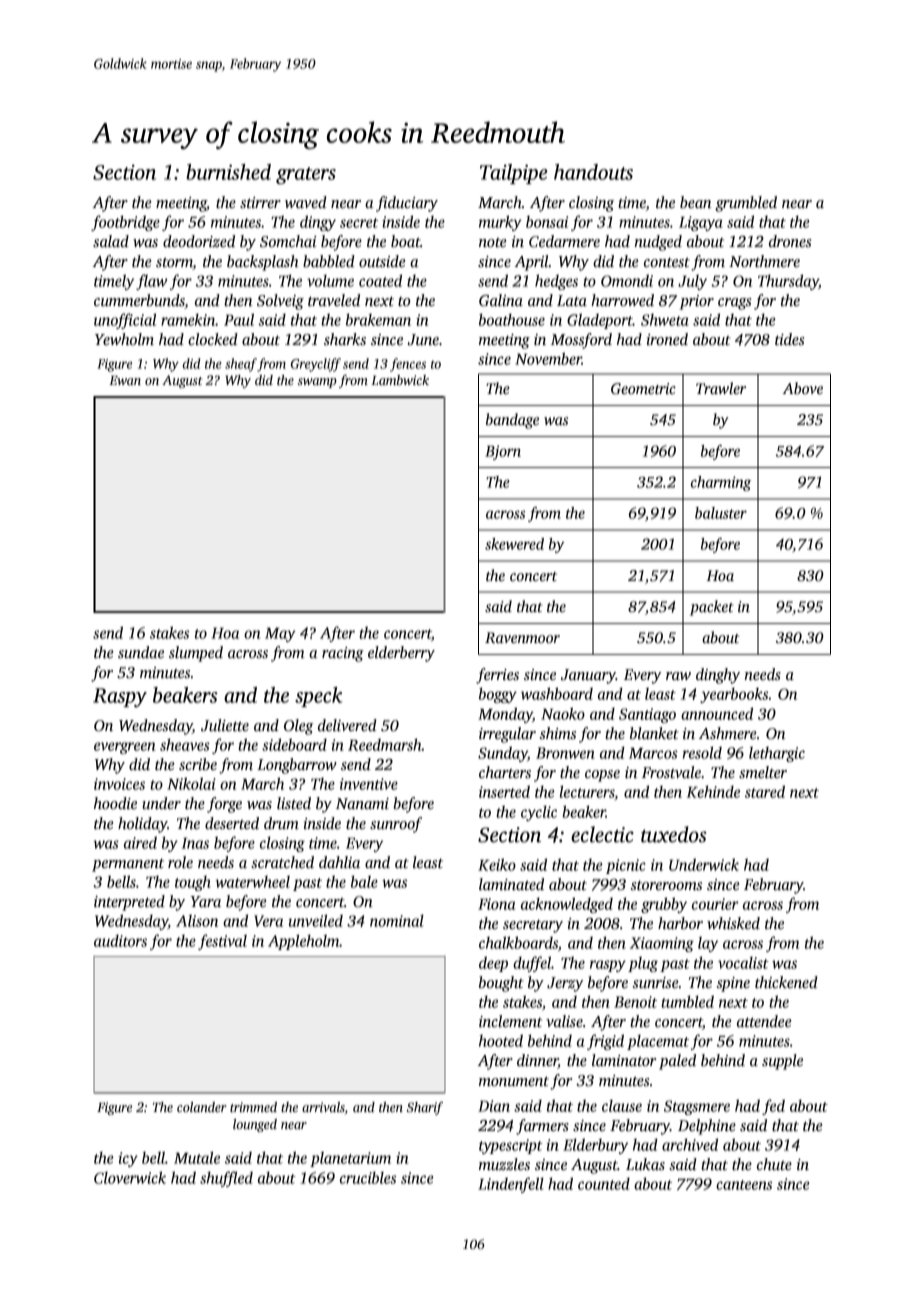 This document has width=924, height=1308. Describe the element at coordinates (721, 483) in the document. I see `charming` at that location.
